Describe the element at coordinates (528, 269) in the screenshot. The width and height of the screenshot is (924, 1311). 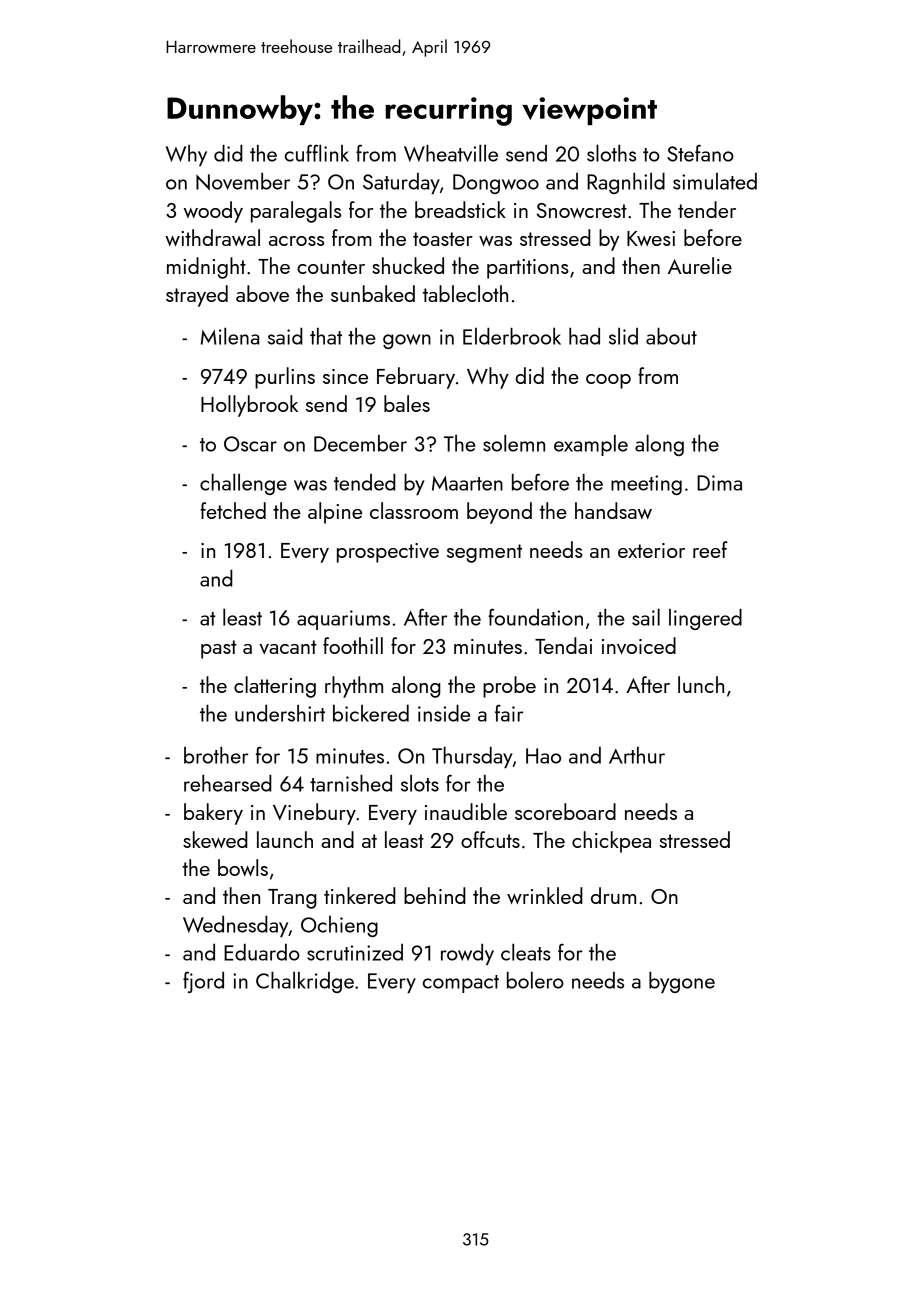
I see `partitions` at that location.
